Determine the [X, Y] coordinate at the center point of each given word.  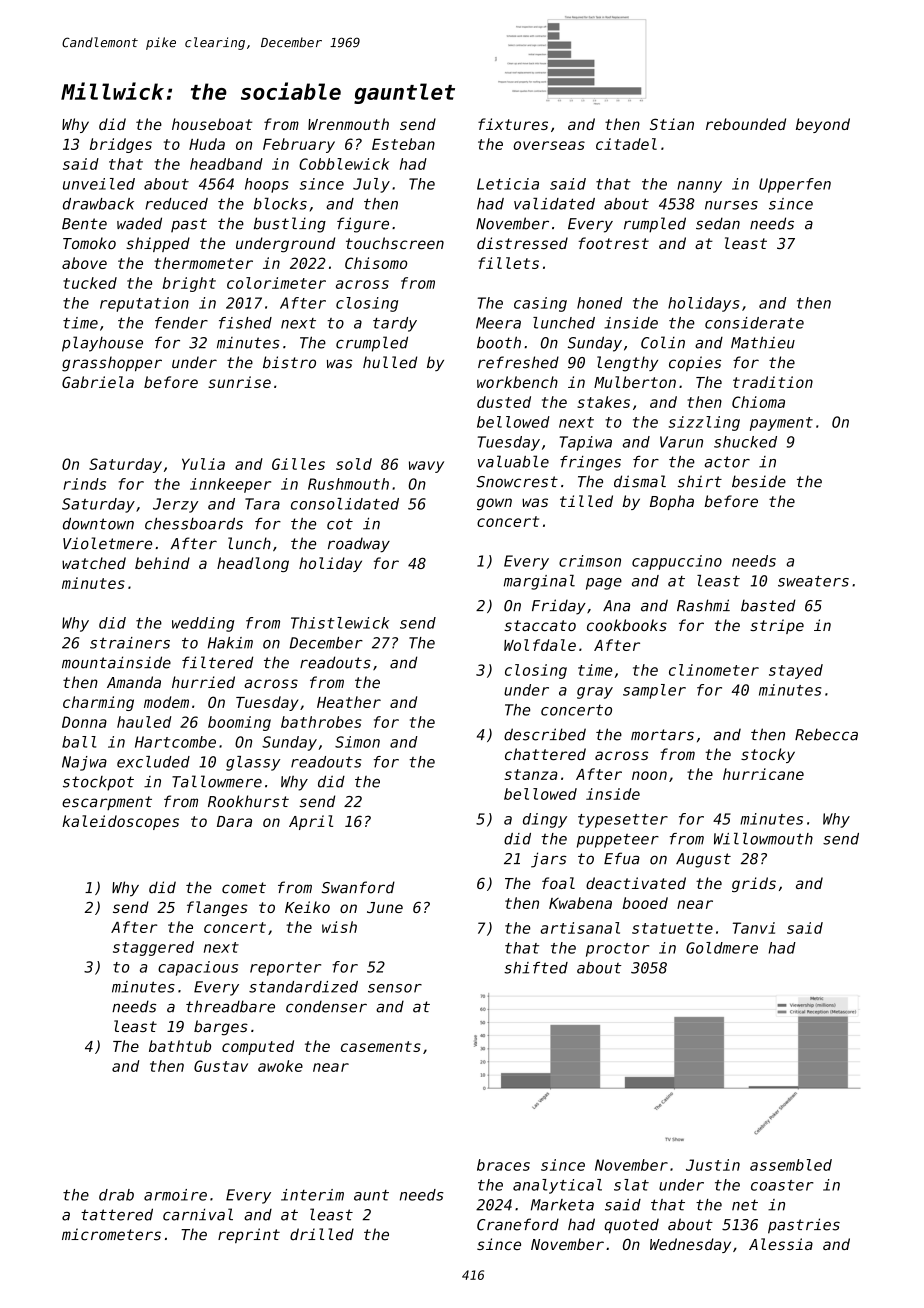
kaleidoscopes [120, 822]
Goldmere [722, 948]
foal [558, 883]
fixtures [513, 124]
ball [79, 742]
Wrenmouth [348, 124]
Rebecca [826, 734]
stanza [531, 774]
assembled [791, 1165]
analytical [557, 1186]
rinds [84, 484]
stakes [603, 402]
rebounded [746, 124]
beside [759, 481]
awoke [280, 1066]
